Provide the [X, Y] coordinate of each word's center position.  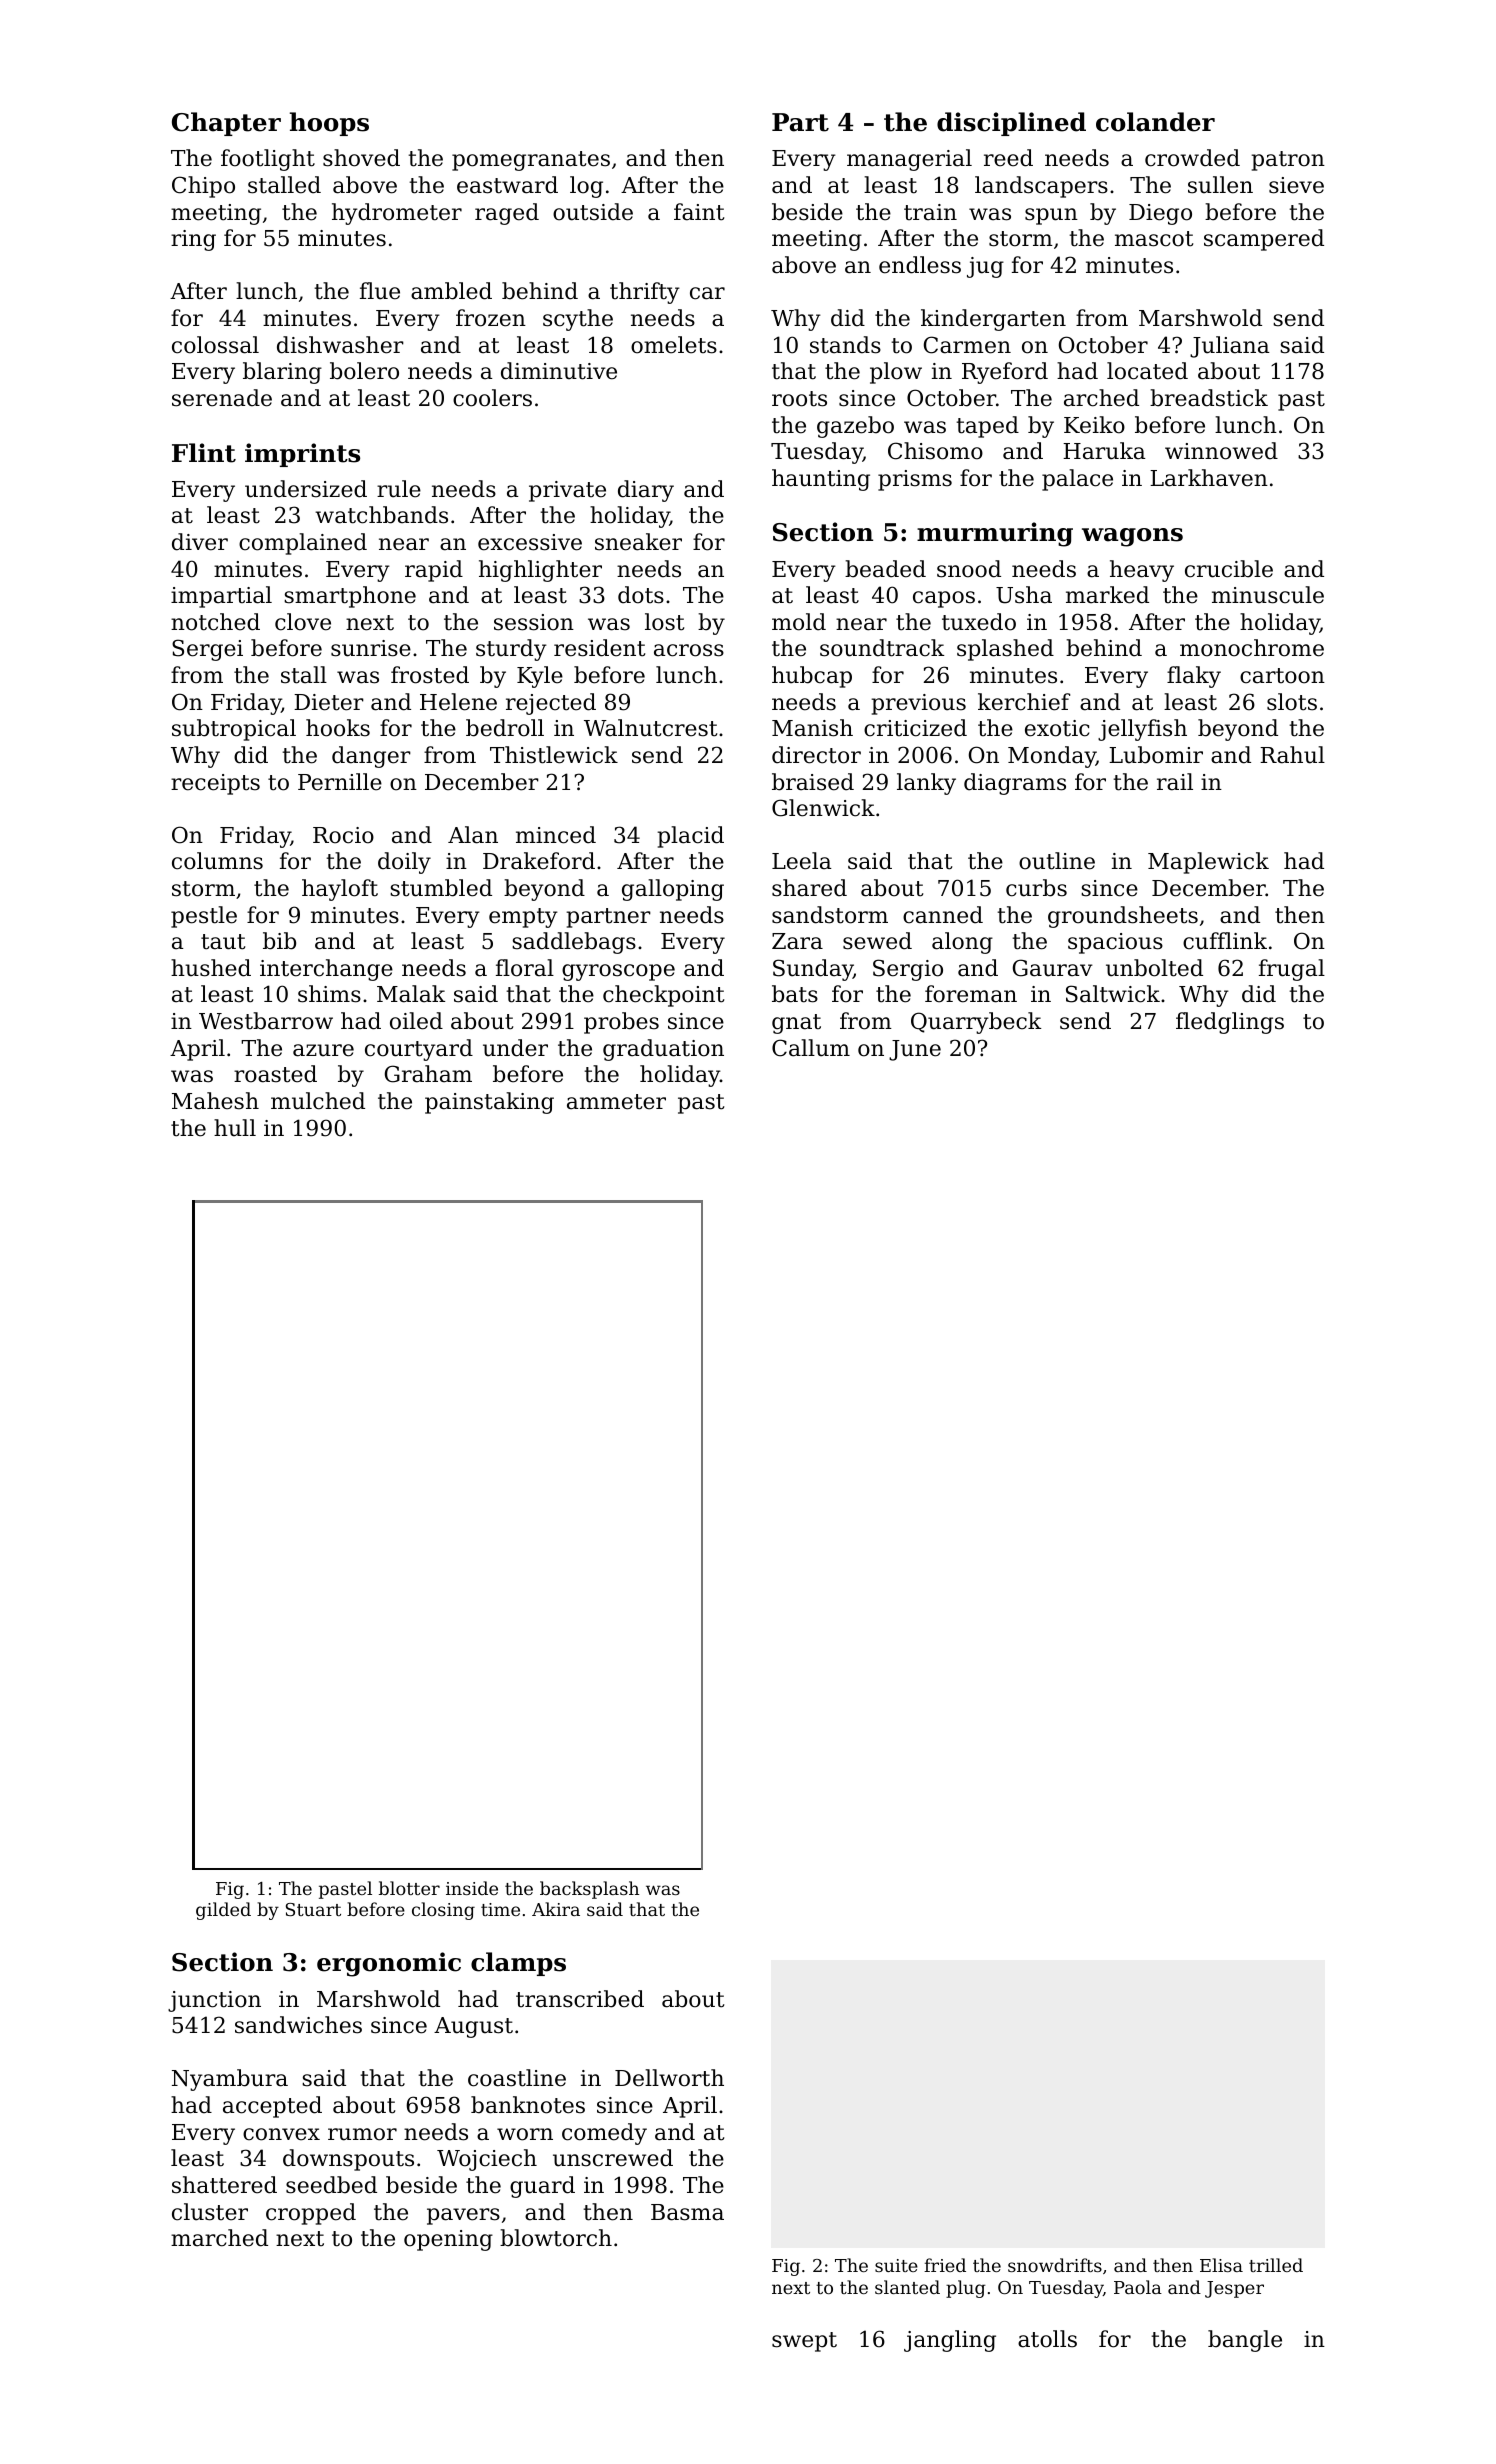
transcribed [580, 1999]
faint [699, 212]
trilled [1276, 2265]
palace [1077, 480]
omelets [674, 345]
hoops [329, 124]
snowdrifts [1055, 2265]
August [473, 2027]
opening [448, 2240]
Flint [204, 453]
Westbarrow [266, 1021]
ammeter [616, 1102]
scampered [1264, 240]
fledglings [1230, 1023]
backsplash [589, 1890]
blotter [409, 1888]
